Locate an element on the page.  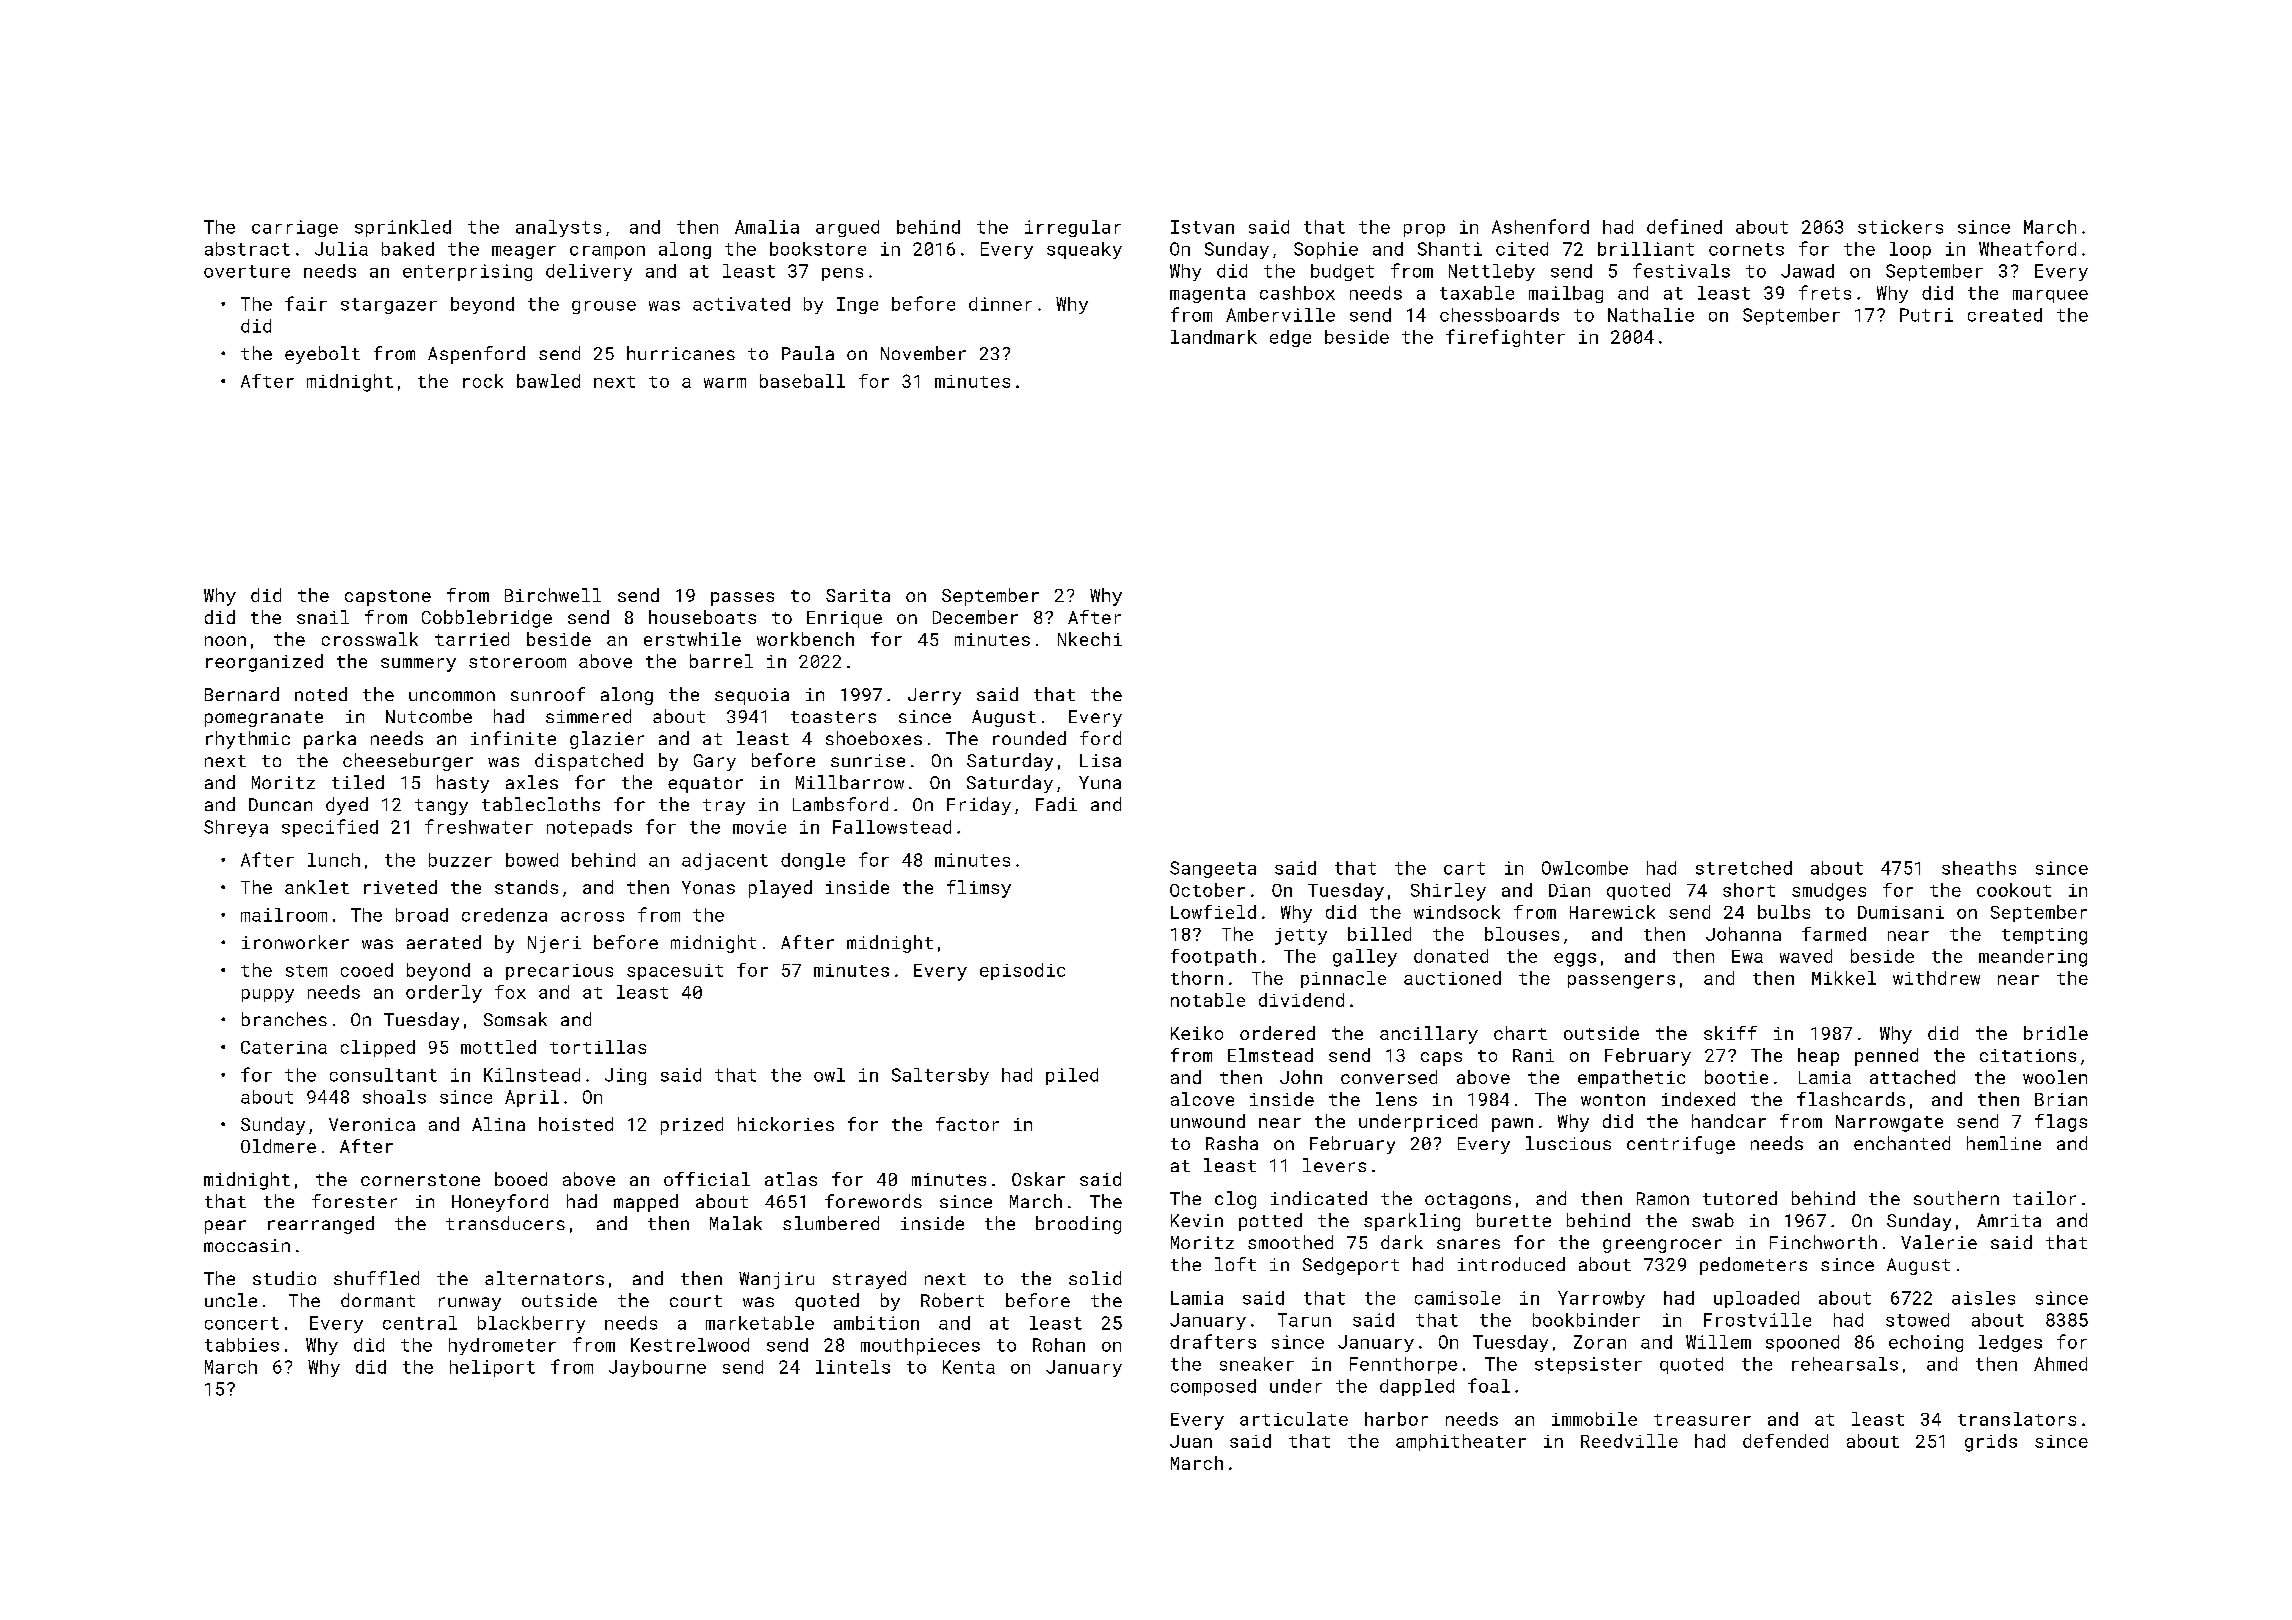
December is located at coordinates (975, 617).
